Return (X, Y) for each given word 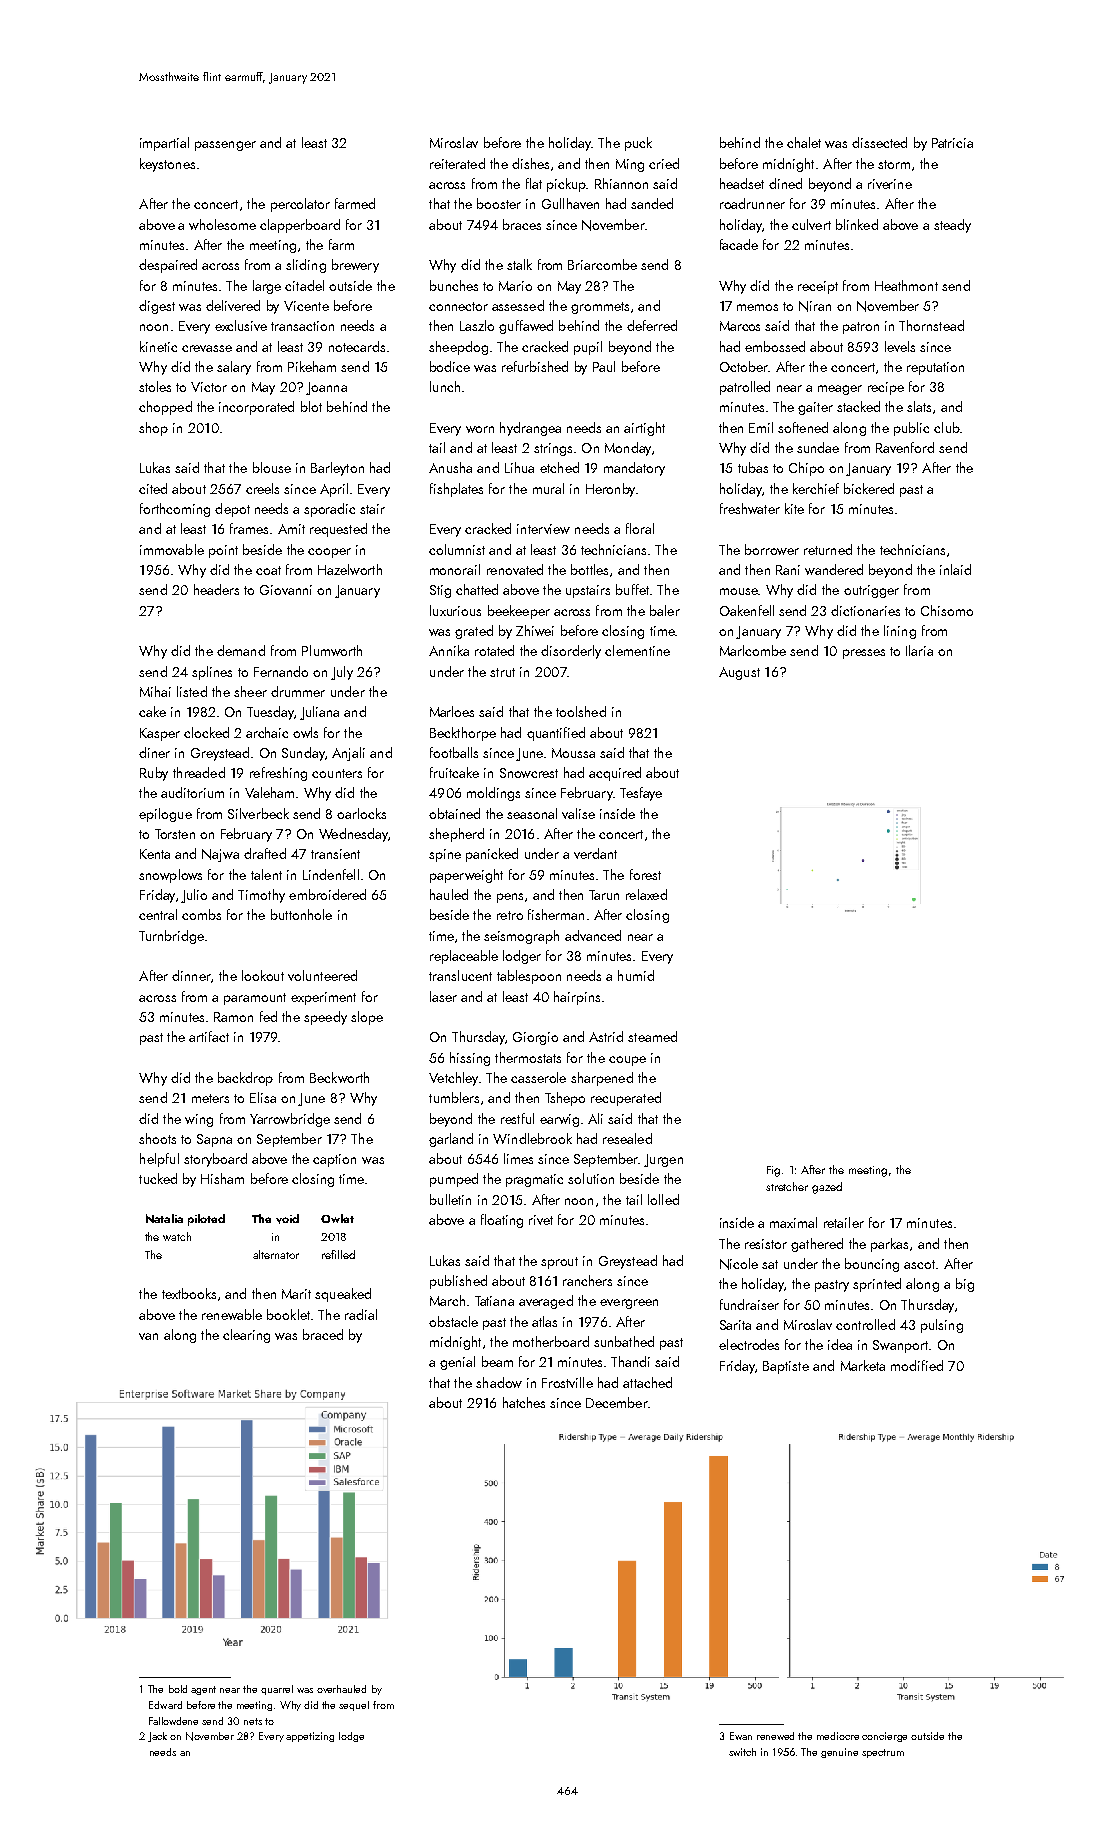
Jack (157, 1737)
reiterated (457, 163)
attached (647, 1382)
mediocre (838, 1736)
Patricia (952, 143)
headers (216, 589)
